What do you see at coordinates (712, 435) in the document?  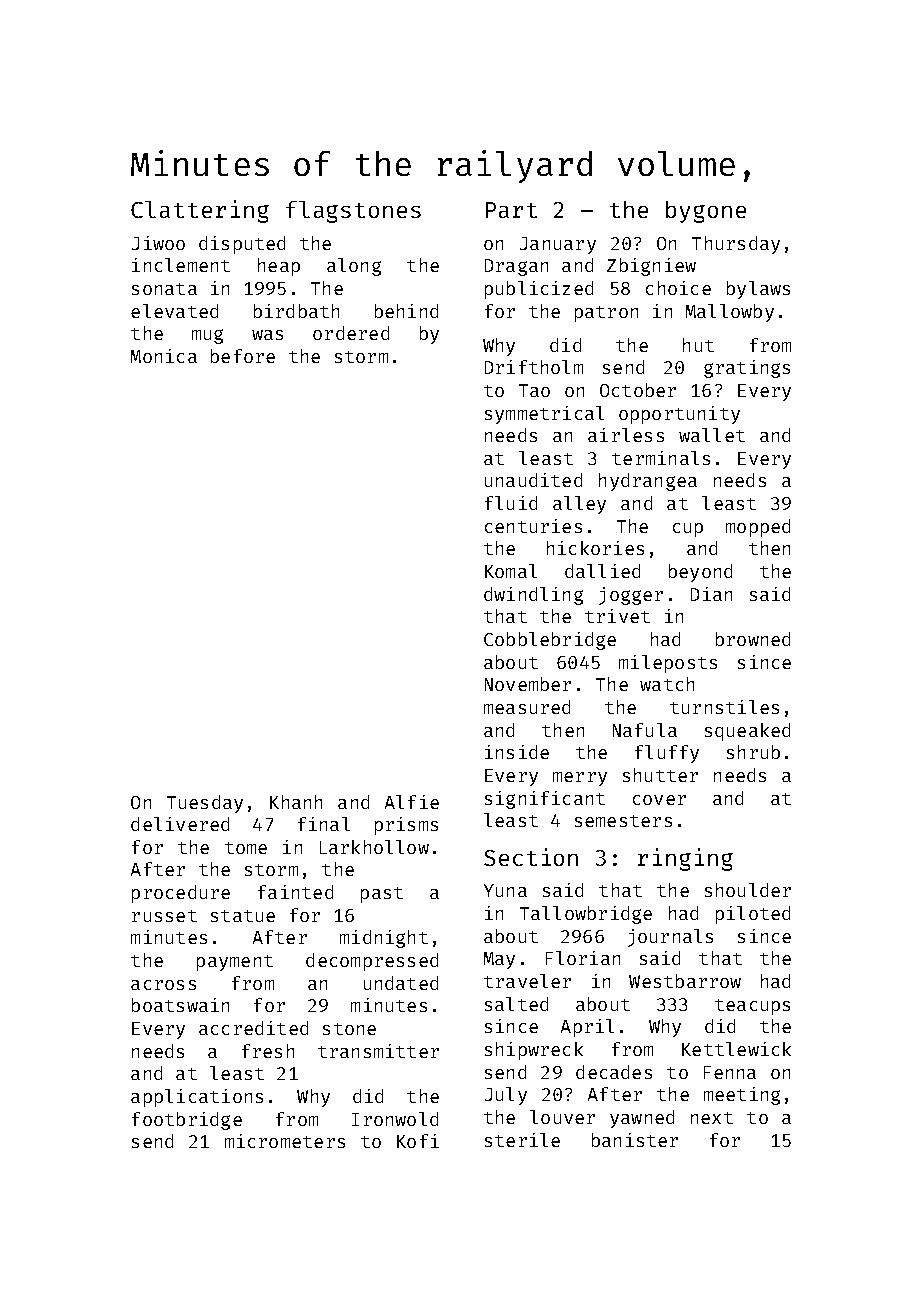 I see `wallet` at bounding box center [712, 435].
